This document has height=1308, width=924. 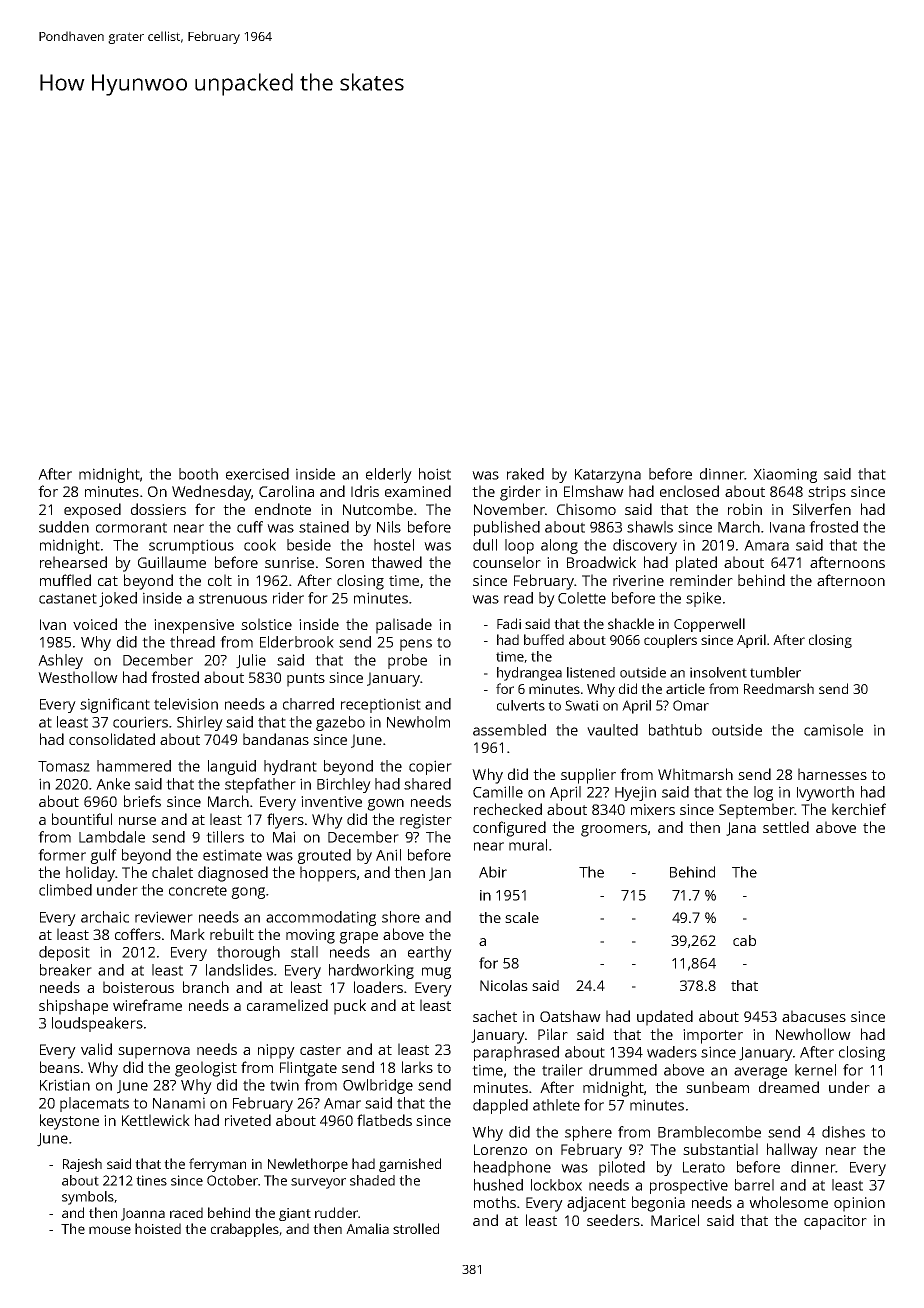 I want to click on mouse, so click(x=110, y=1230).
